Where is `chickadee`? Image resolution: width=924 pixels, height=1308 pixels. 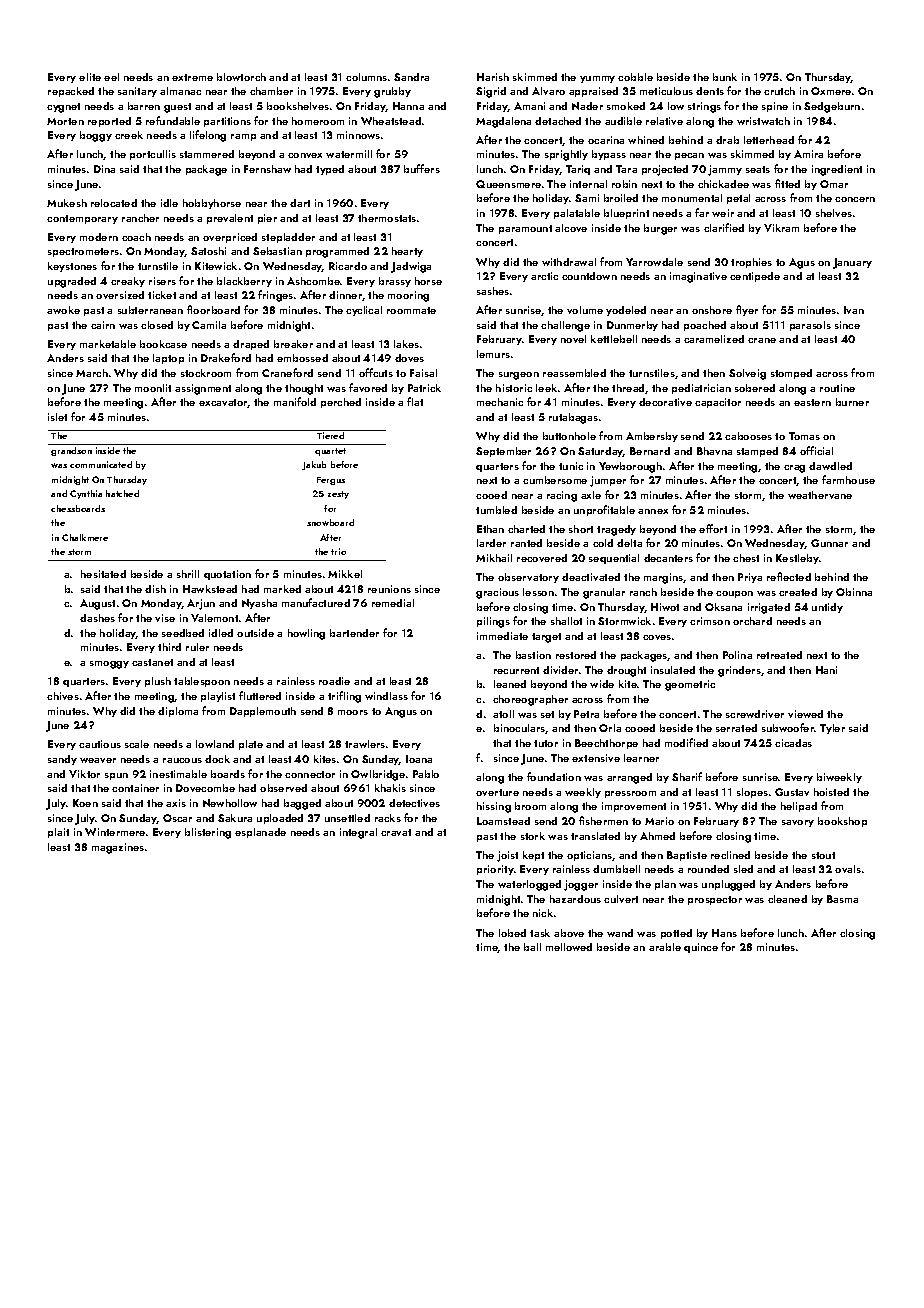
chickadee is located at coordinates (723, 184).
